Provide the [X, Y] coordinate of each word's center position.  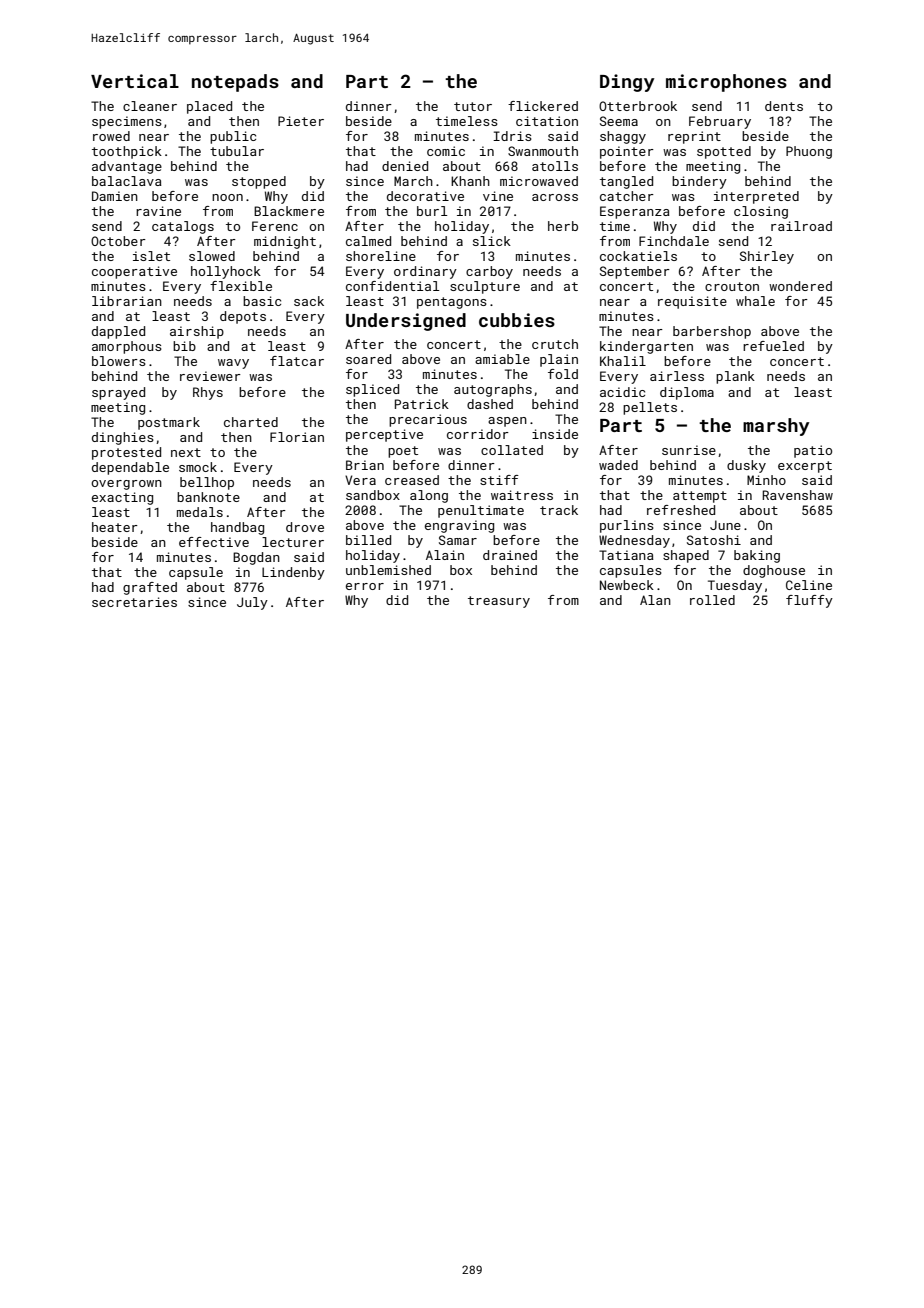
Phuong [809, 152]
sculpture [485, 287]
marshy [776, 427]
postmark [169, 423]
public [233, 137]
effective [214, 542]
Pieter [301, 121]
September [635, 272]
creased [412, 480]
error [365, 586]
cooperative [134, 272]
